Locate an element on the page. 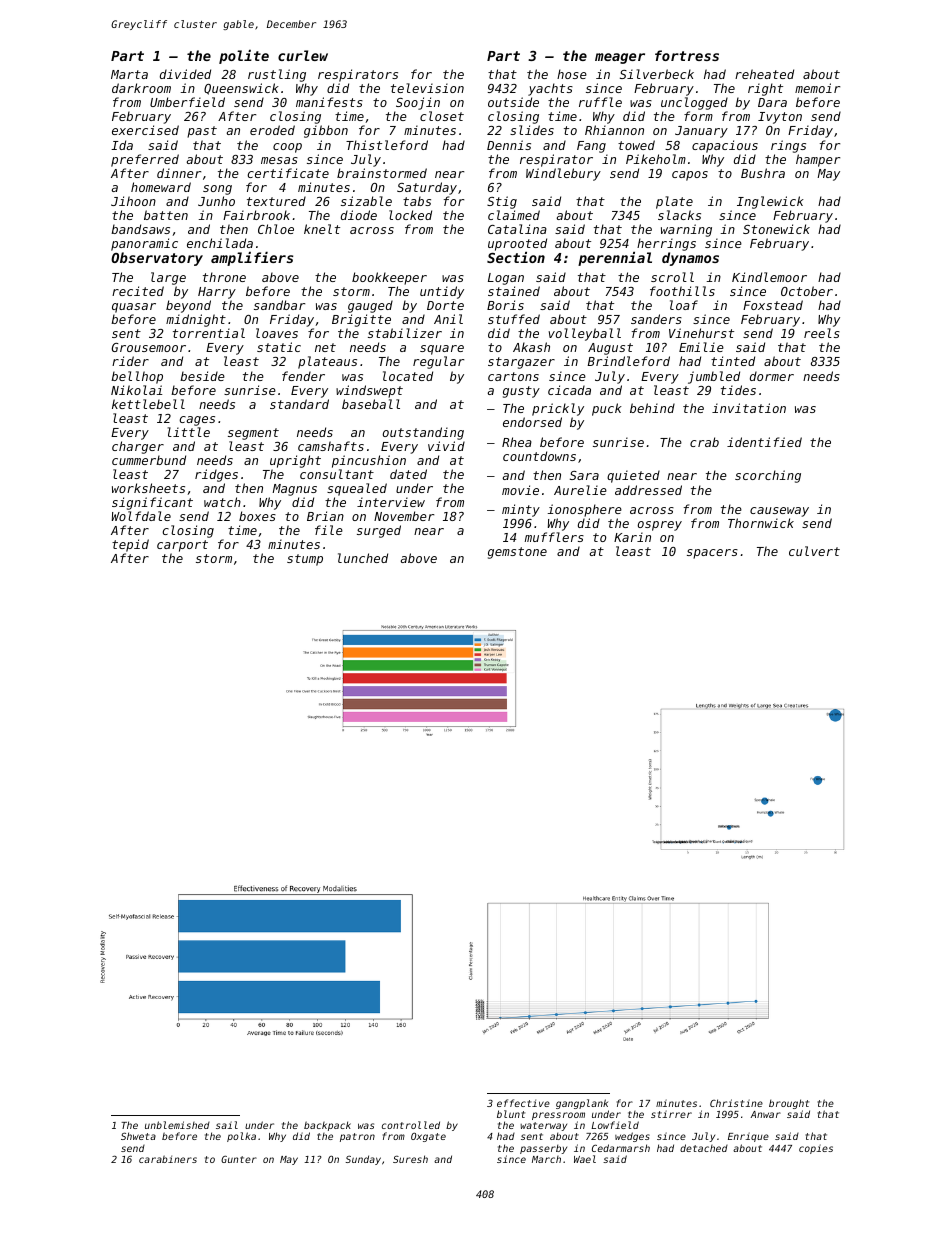  sail is located at coordinates (227, 1125).
